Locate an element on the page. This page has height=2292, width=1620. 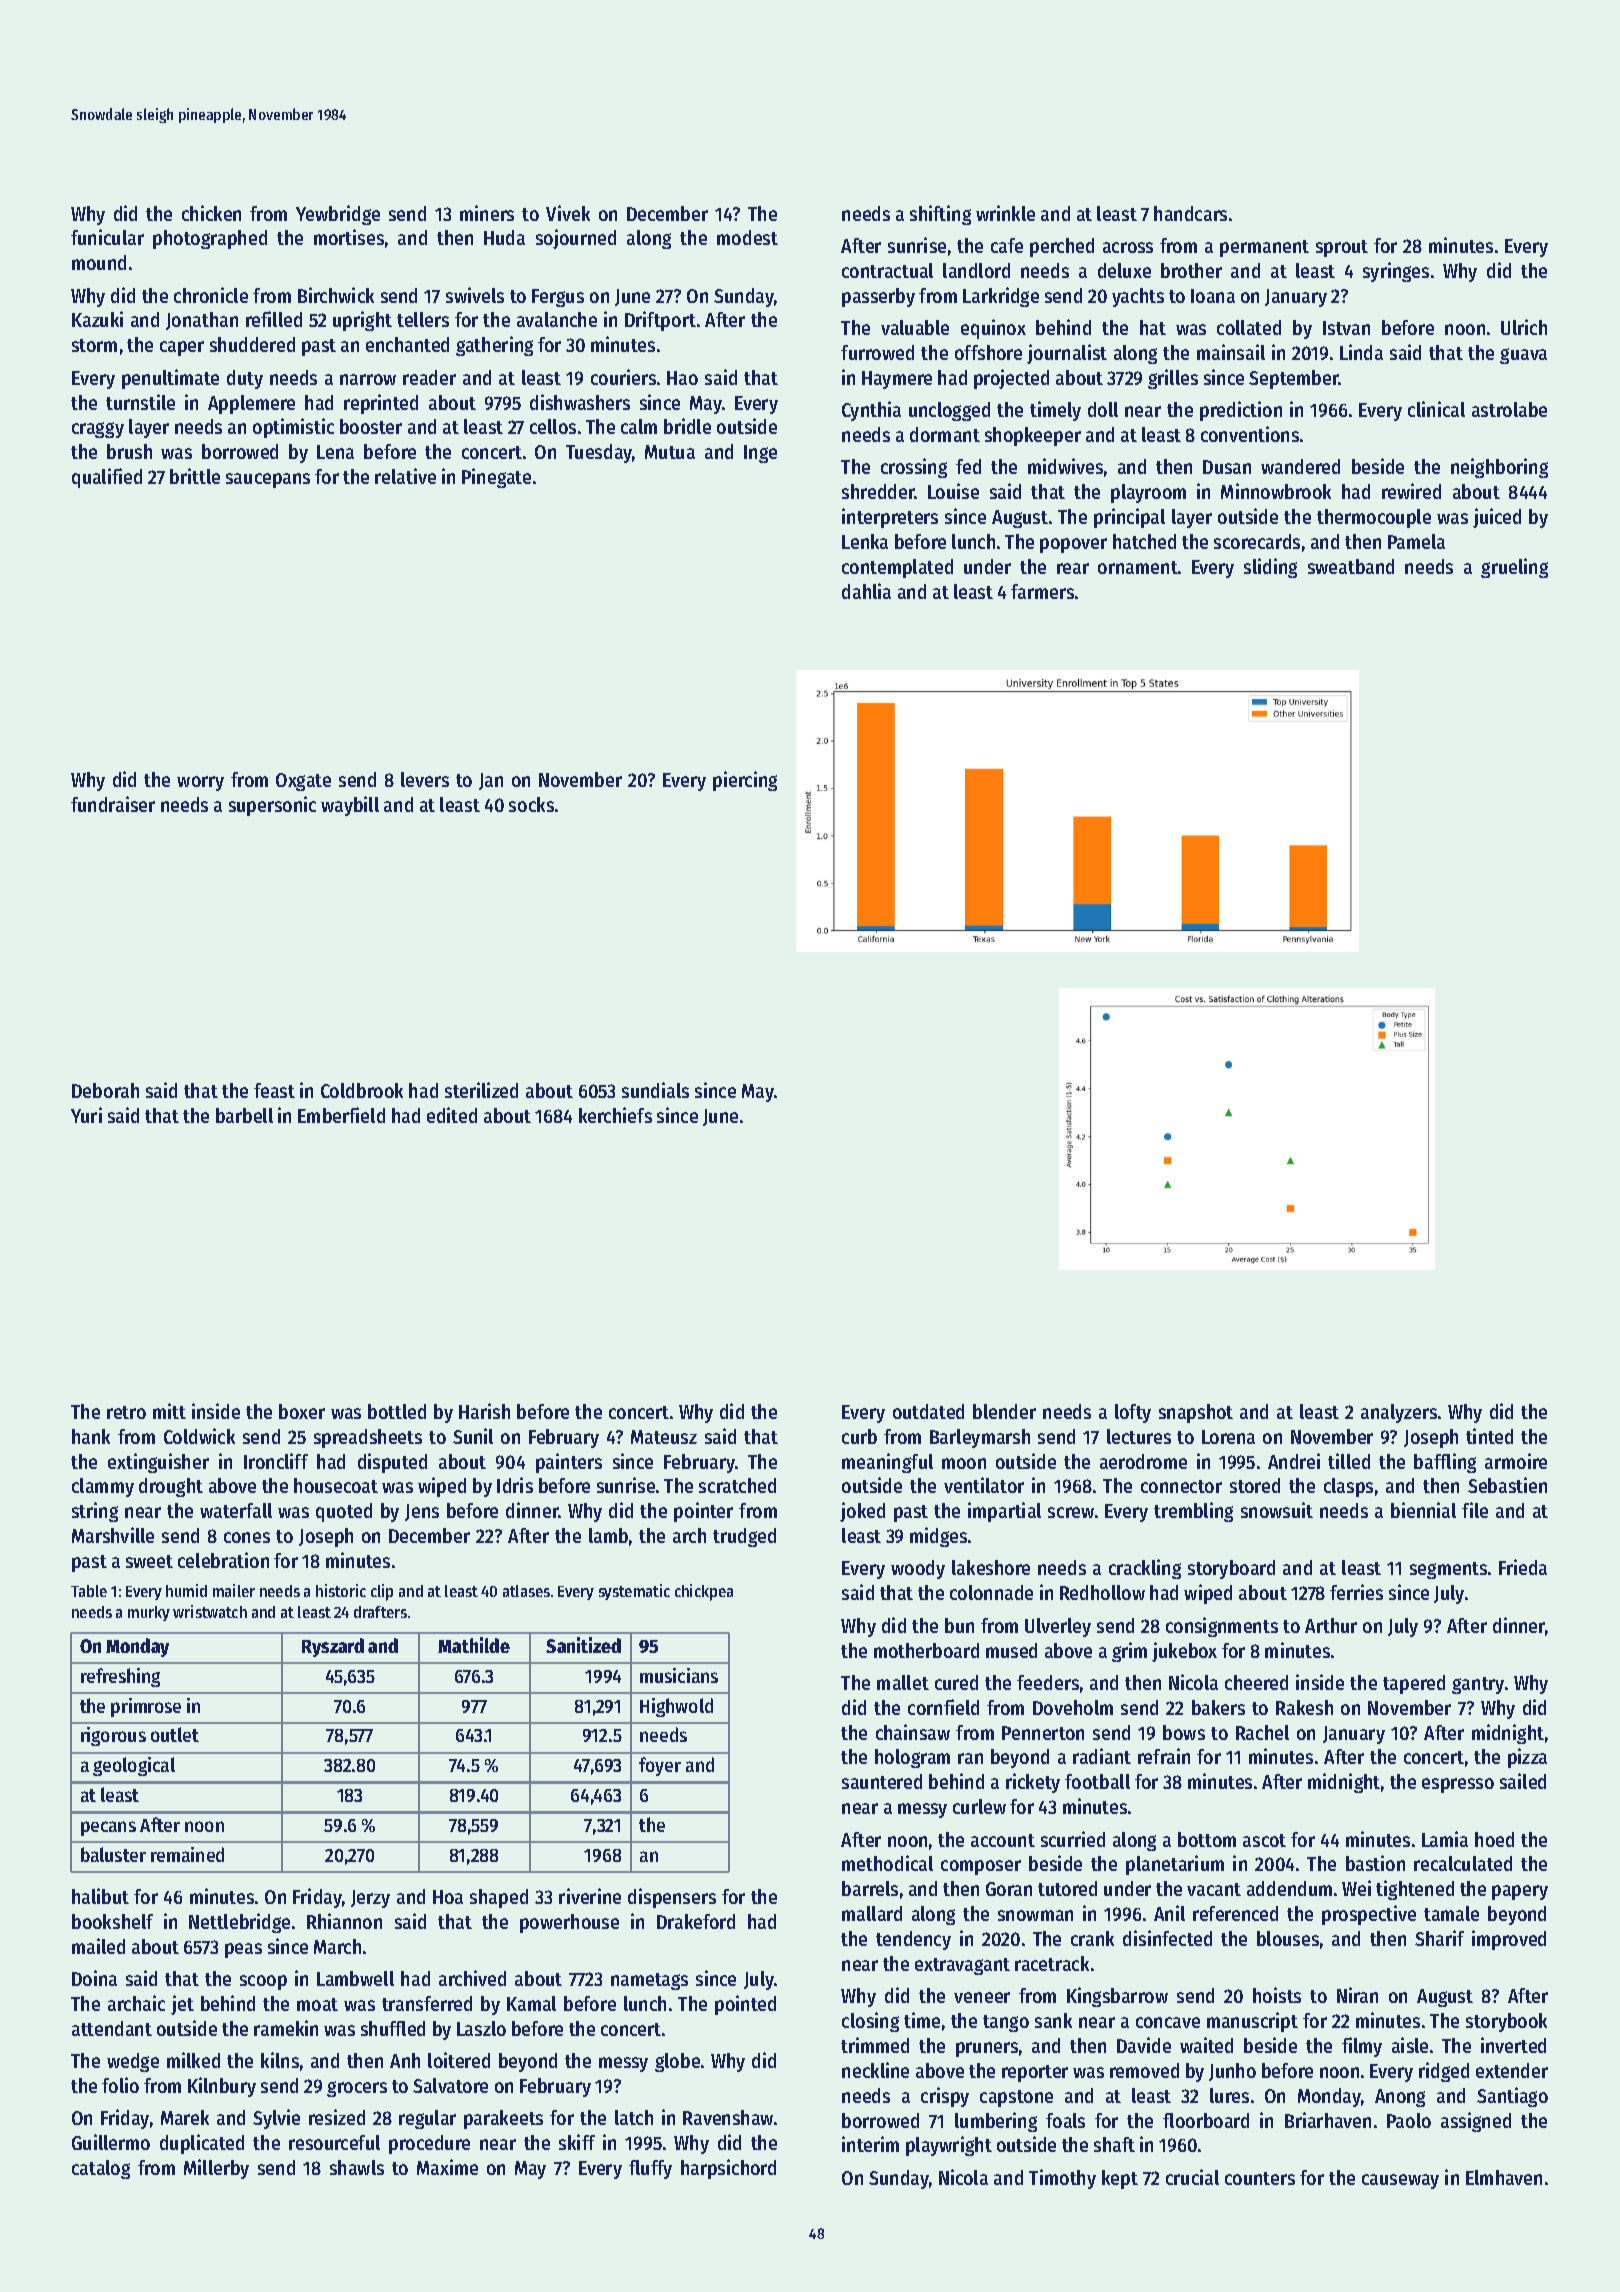
mitt is located at coordinates (169, 1411).
